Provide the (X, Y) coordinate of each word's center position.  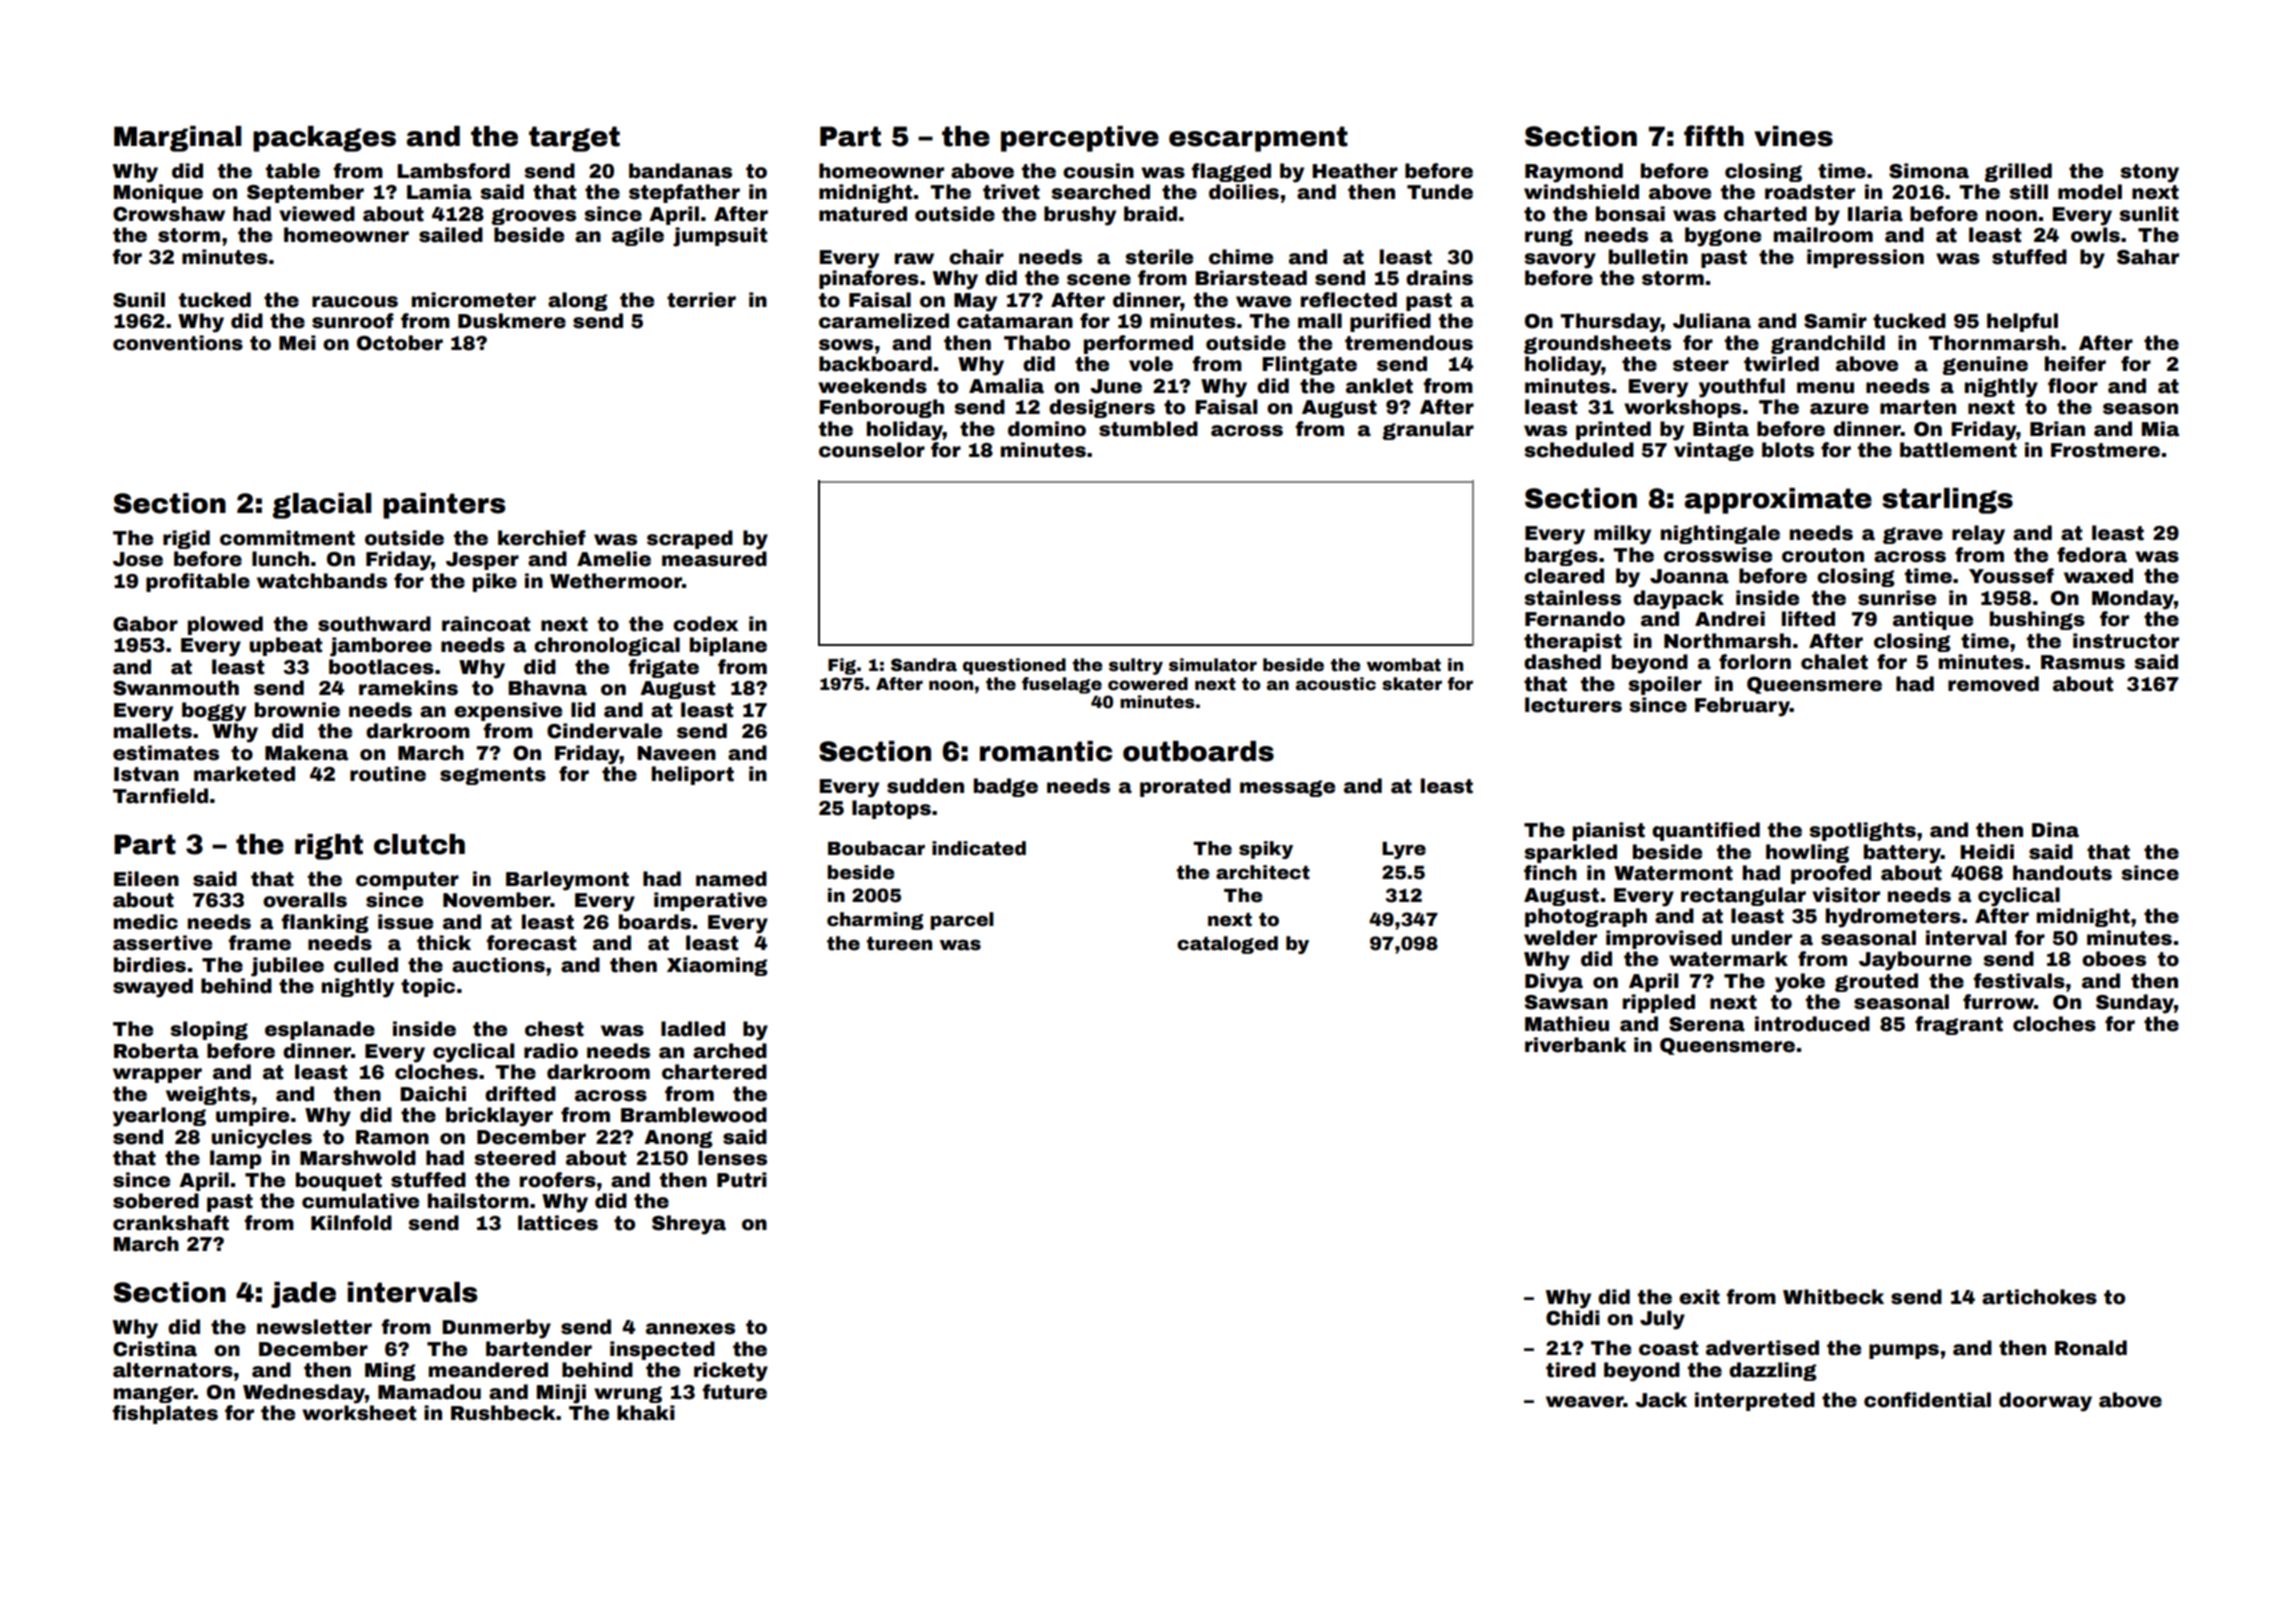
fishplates (165, 1414)
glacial (322, 506)
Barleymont (567, 881)
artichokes (2039, 1297)
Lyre (1404, 850)
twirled (1781, 364)
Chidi (1573, 1318)
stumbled (1148, 429)
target (574, 139)
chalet (1834, 662)
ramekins (408, 688)
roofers (558, 1180)
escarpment (1258, 139)
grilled (2018, 172)
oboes (2114, 959)
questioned (1014, 666)
